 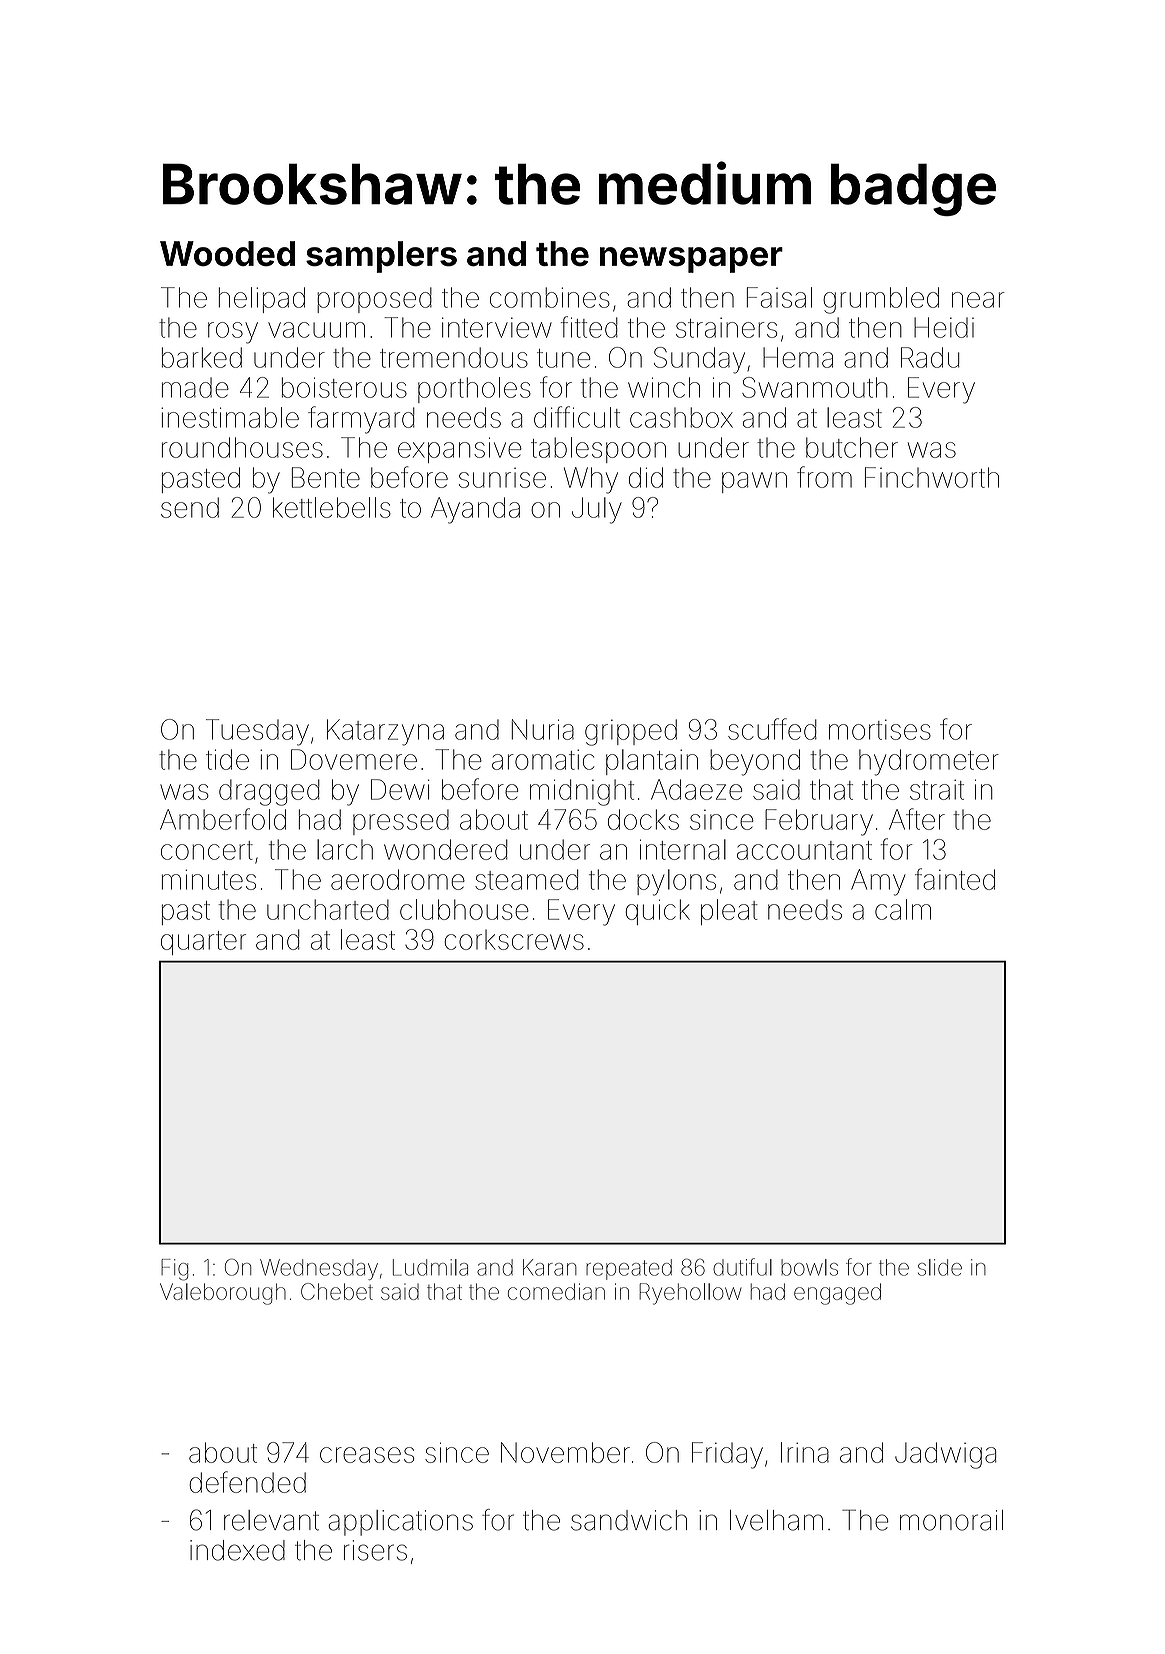 I want to click on Nuria, so click(x=543, y=729).
